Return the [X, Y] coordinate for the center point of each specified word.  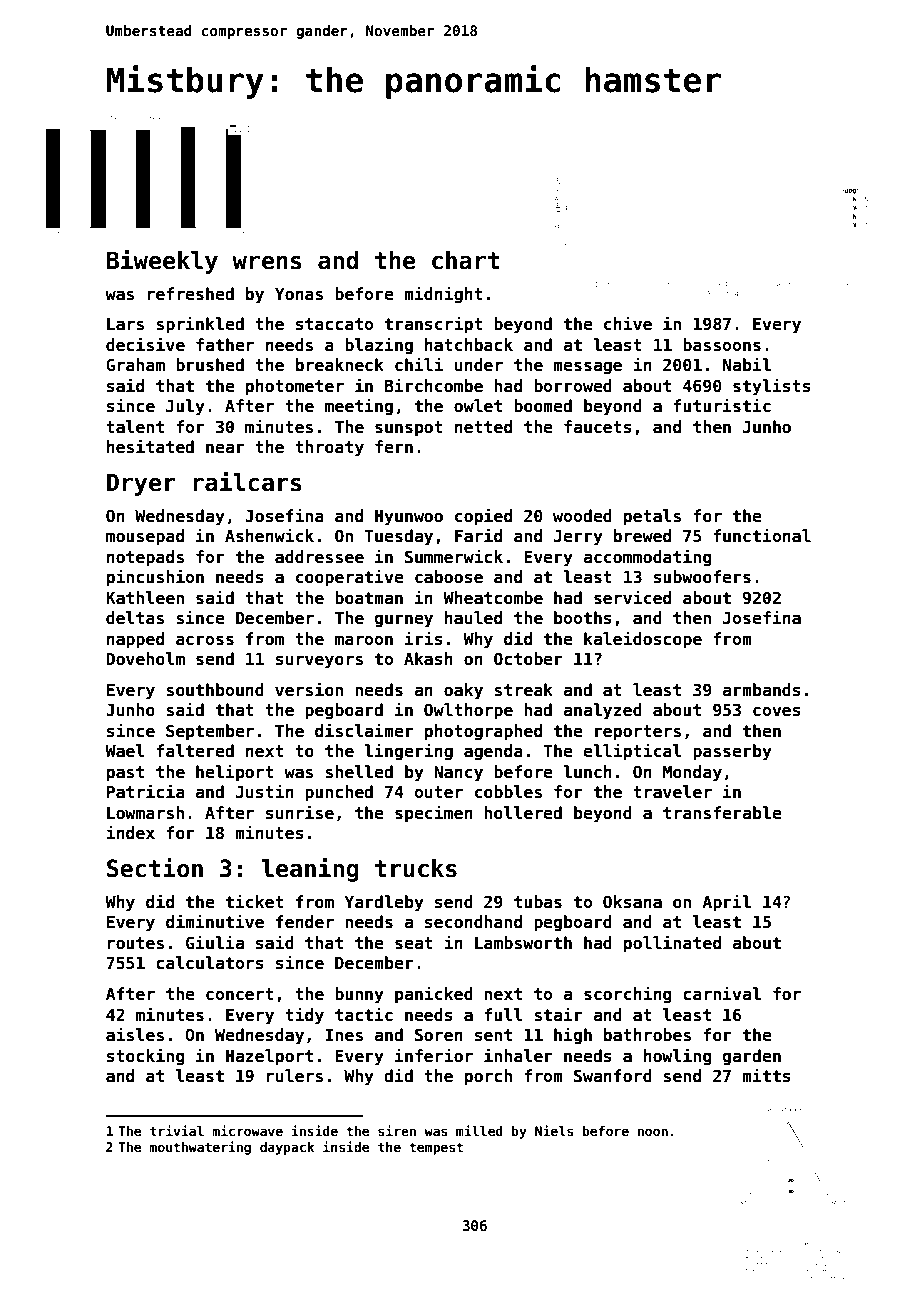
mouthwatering [200, 1148]
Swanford [613, 1076]
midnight [443, 295]
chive [628, 323]
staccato [334, 324]
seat [414, 943]
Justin [265, 791]
